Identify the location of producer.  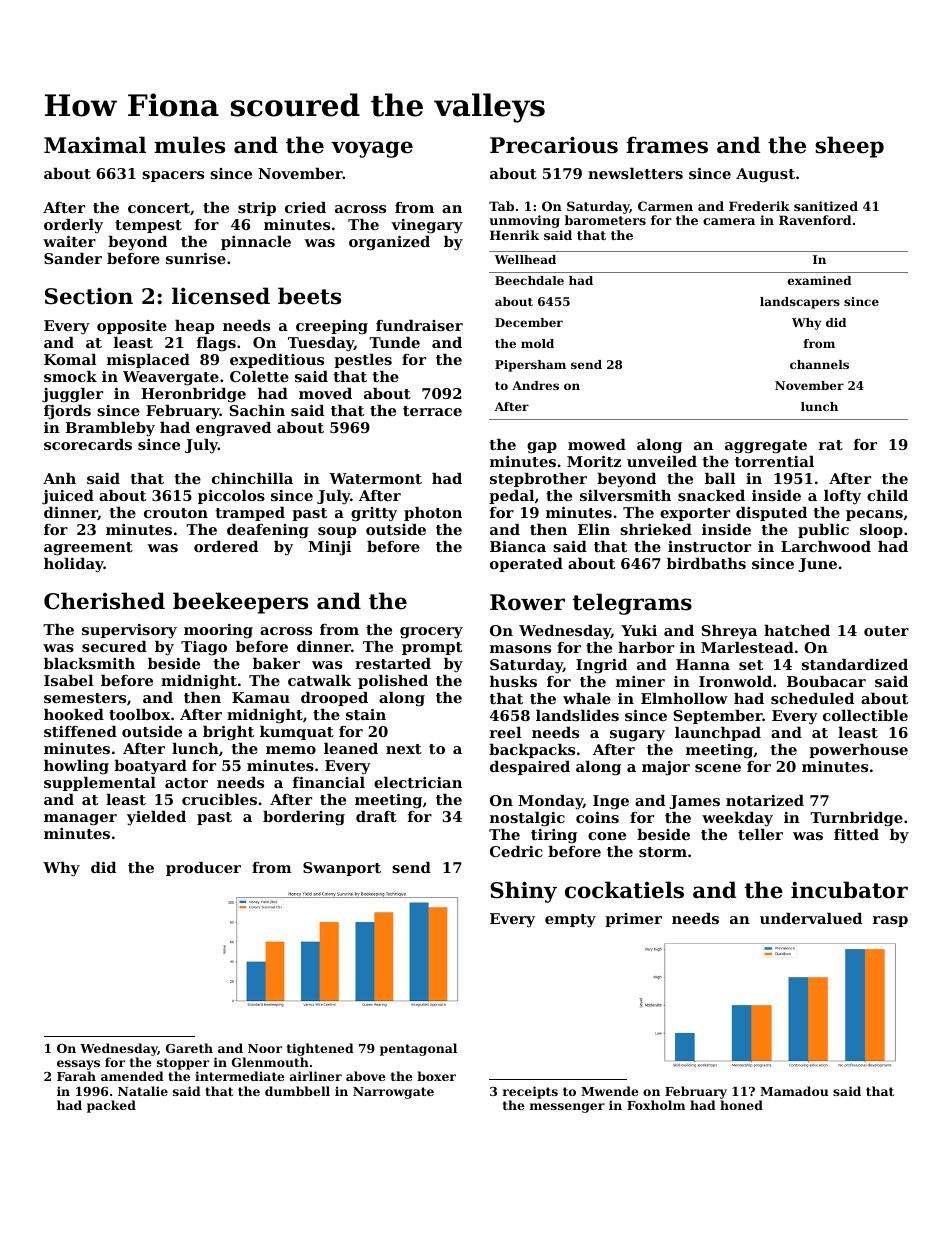
(203, 869).
